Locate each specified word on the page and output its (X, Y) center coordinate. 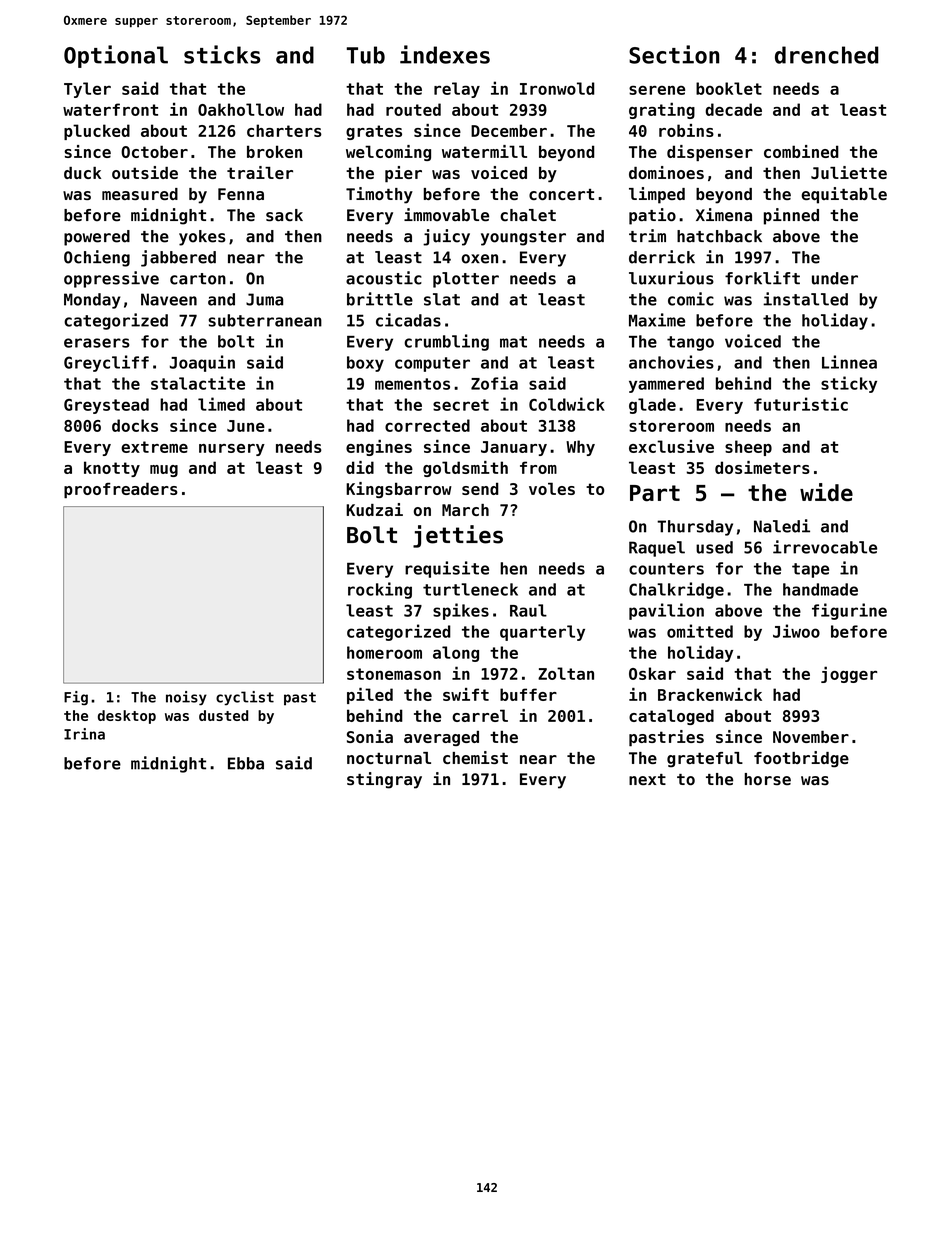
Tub (366, 55)
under (835, 278)
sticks (222, 54)
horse (768, 779)
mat (513, 342)
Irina (84, 734)
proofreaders (121, 490)
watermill (484, 151)
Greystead (106, 406)
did (360, 467)
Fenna (241, 194)
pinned (791, 216)
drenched (827, 55)
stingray (384, 780)
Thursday (695, 528)
